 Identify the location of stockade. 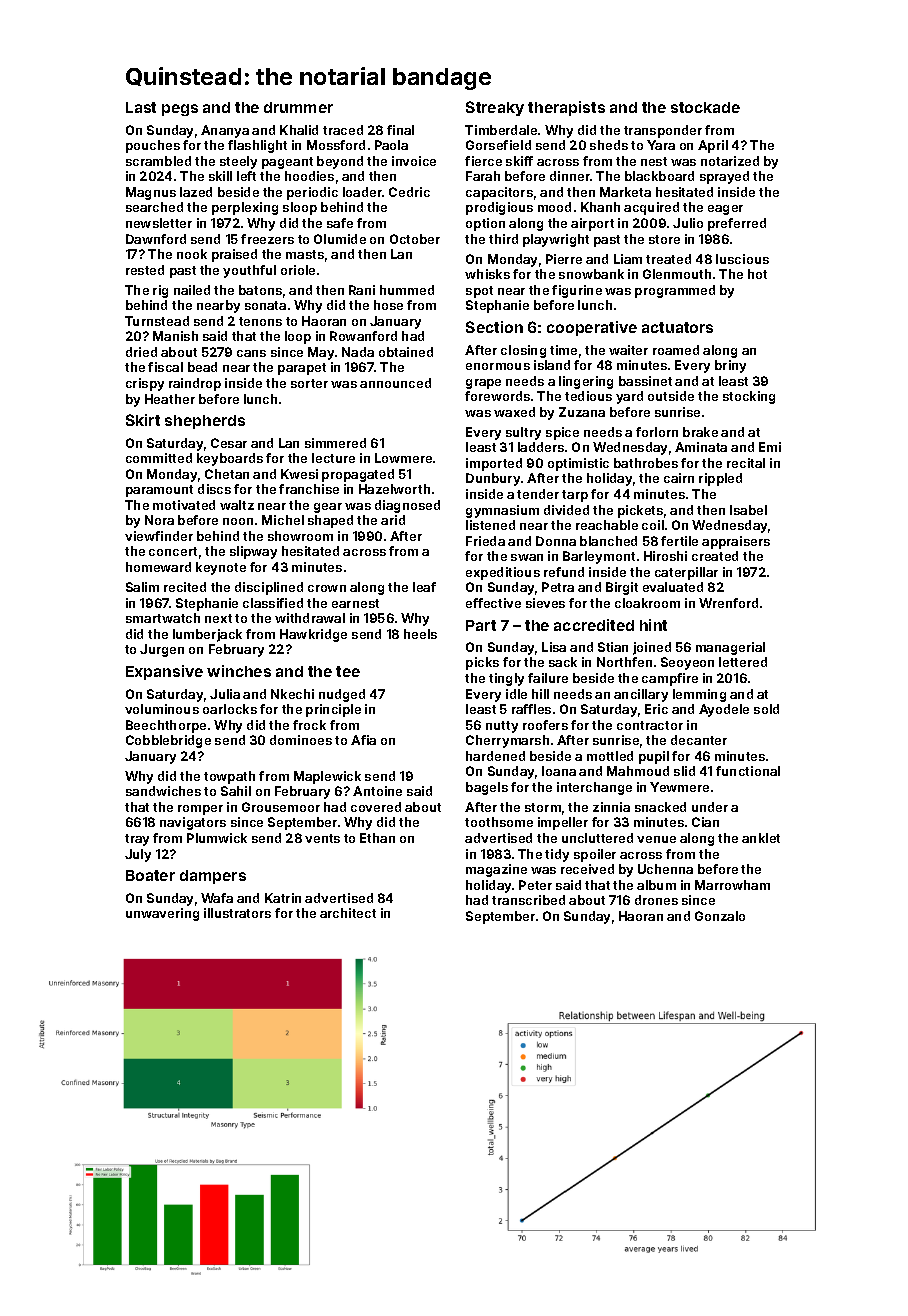
(705, 107).
